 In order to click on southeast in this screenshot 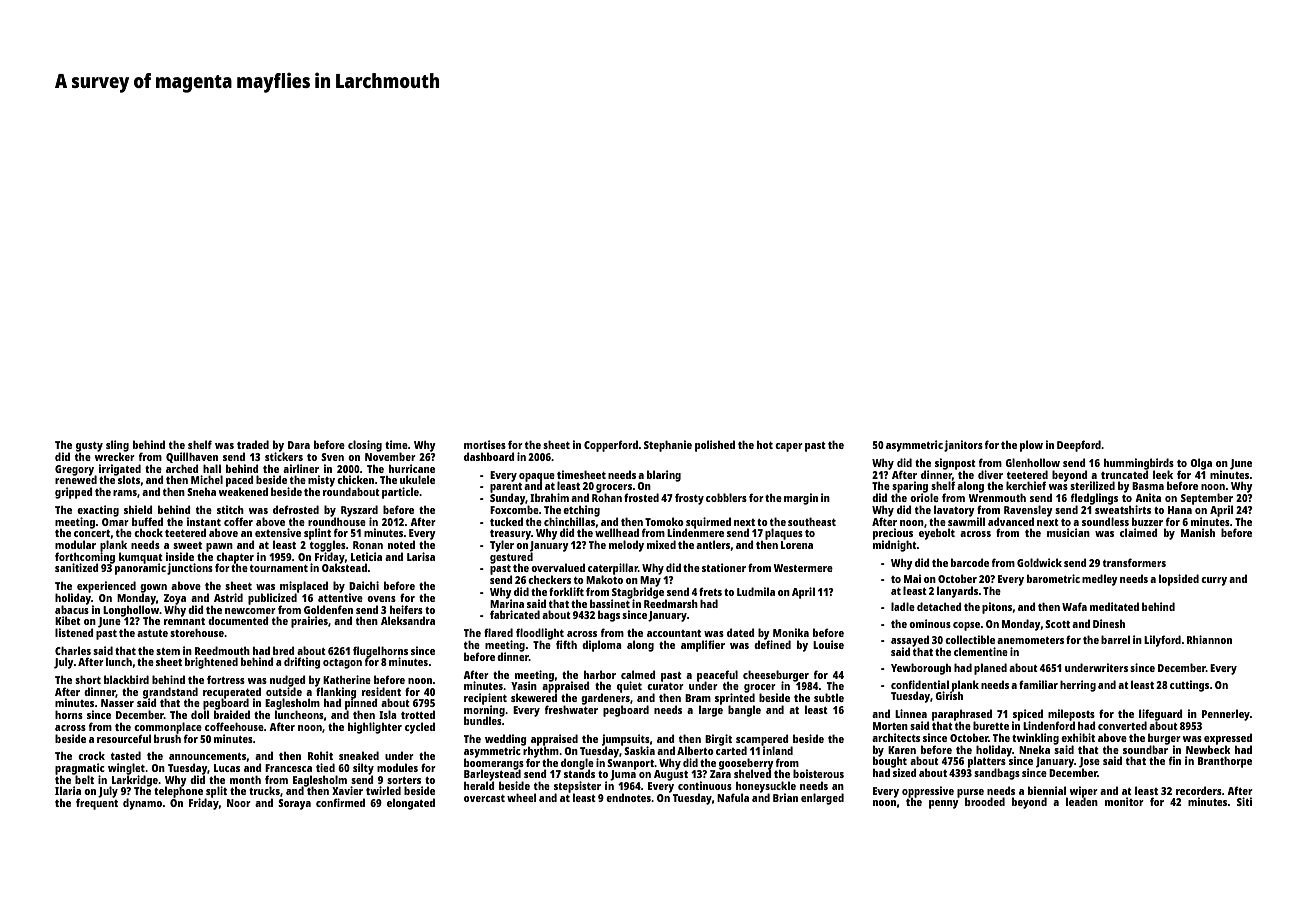, I will do `click(812, 521)`.
